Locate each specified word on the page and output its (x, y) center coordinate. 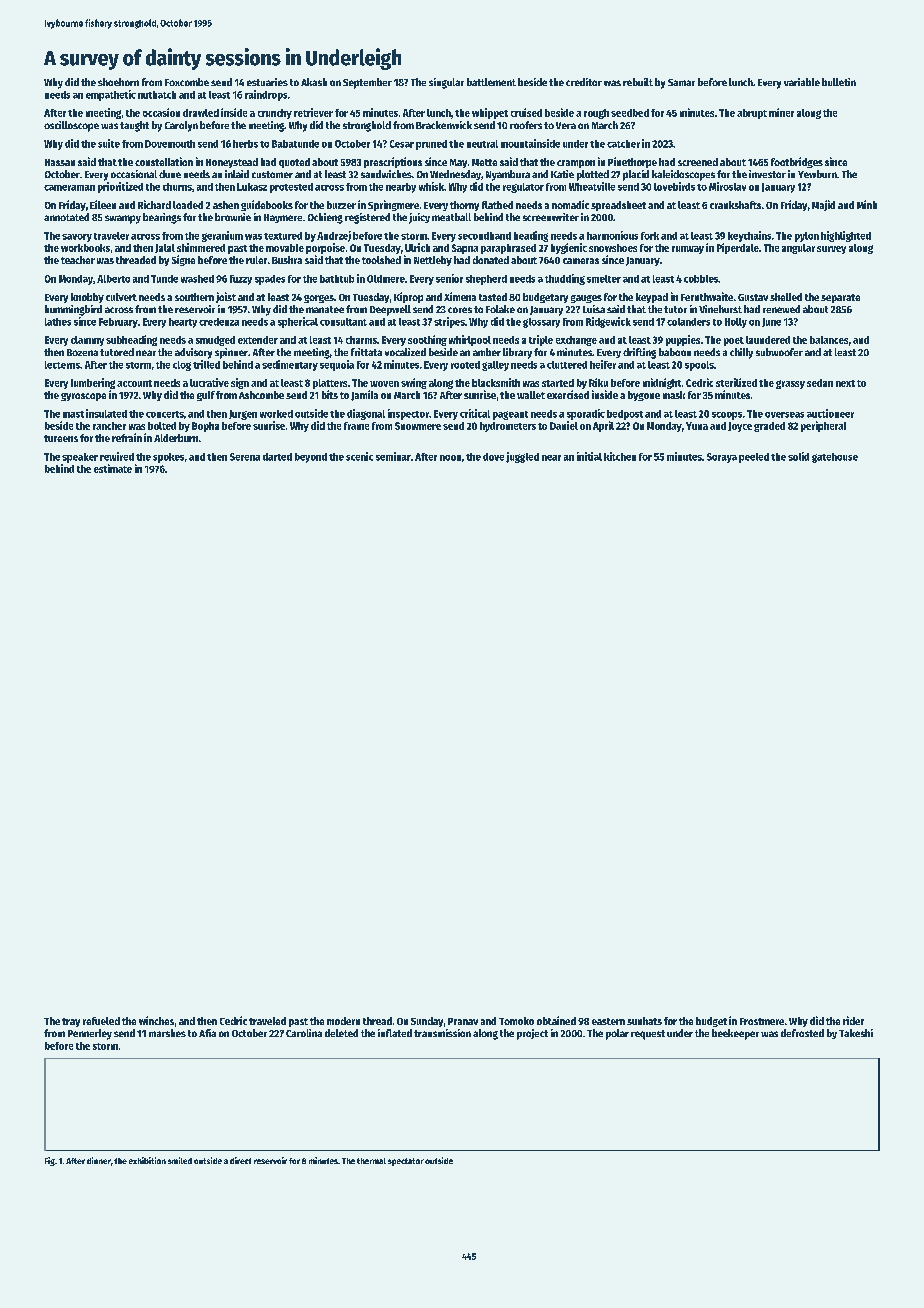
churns (177, 187)
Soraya (722, 458)
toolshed (381, 260)
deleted (341, 1033)
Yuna (697, 426)
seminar (393, 456)
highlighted (846, 236)
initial (589, 456)
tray (71, 1022)
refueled (101, 1021)
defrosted (802, 1033)
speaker (80, 458)
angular (798, 249)
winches (156, 1020)
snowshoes (613, 248)
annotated (66, 217)
